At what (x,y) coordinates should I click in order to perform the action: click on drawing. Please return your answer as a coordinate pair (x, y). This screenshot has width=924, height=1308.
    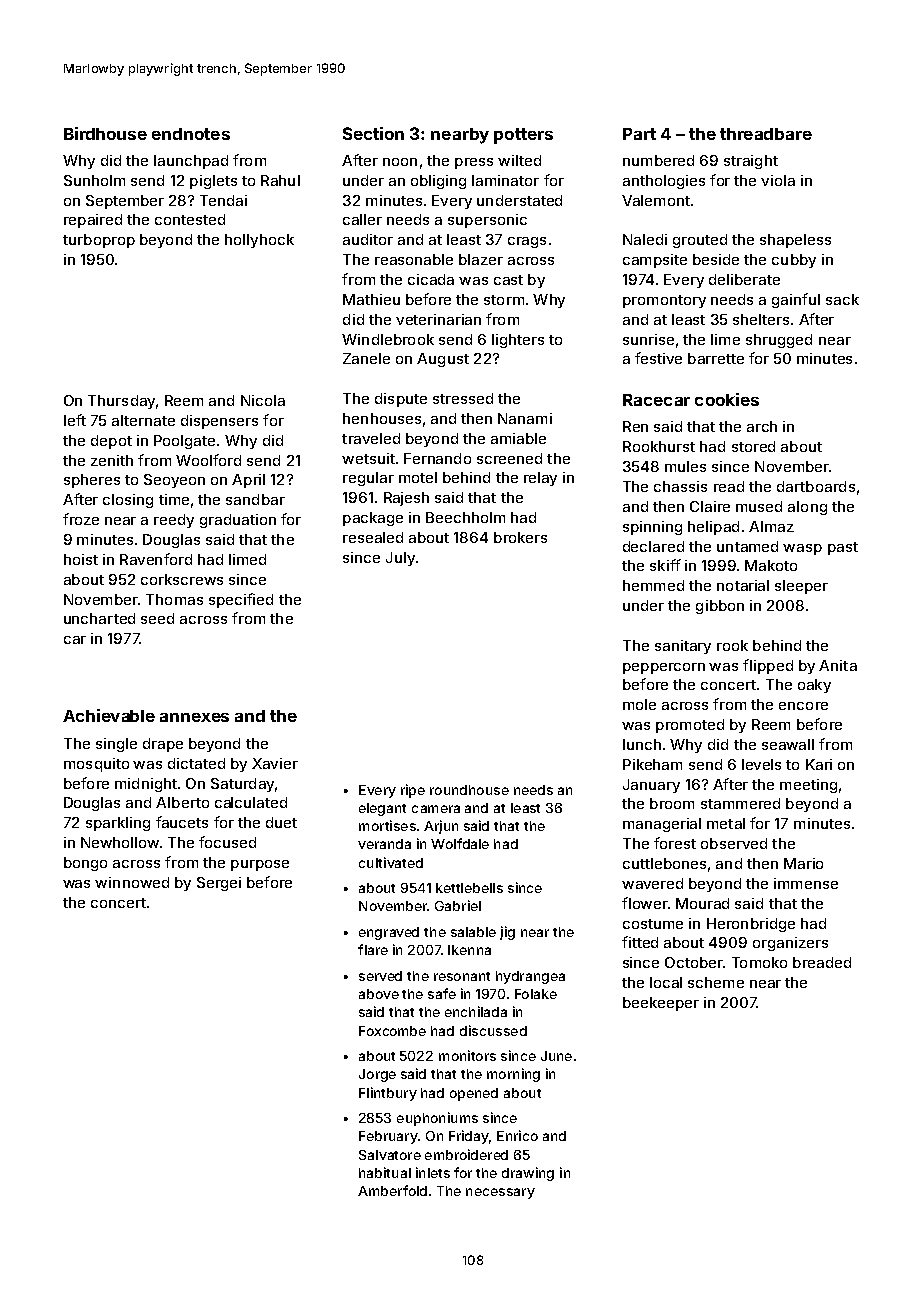
    Looking at the image, I should click on (528, 1174).
